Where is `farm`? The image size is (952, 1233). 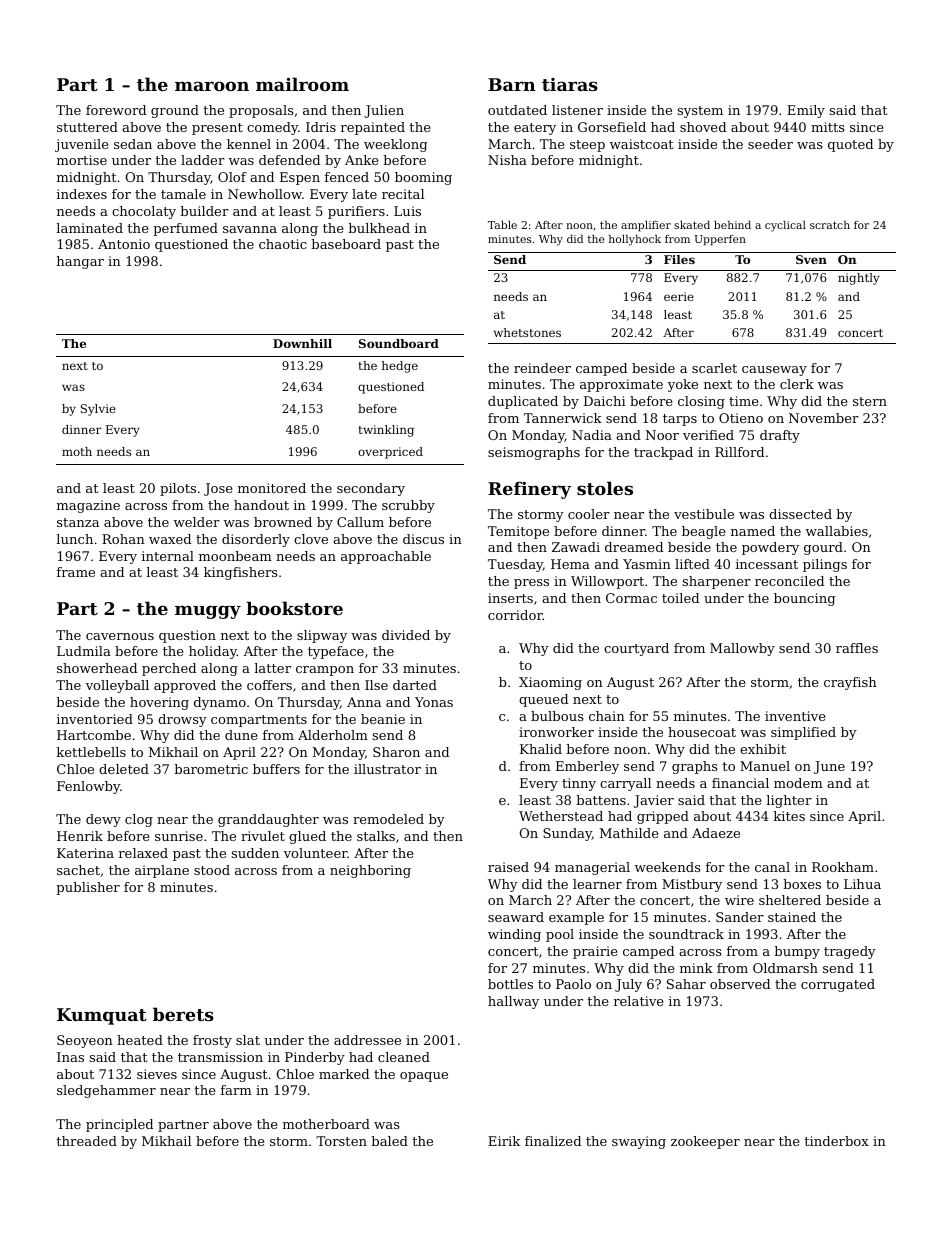 farm is located at coordinates (236, 1090).
